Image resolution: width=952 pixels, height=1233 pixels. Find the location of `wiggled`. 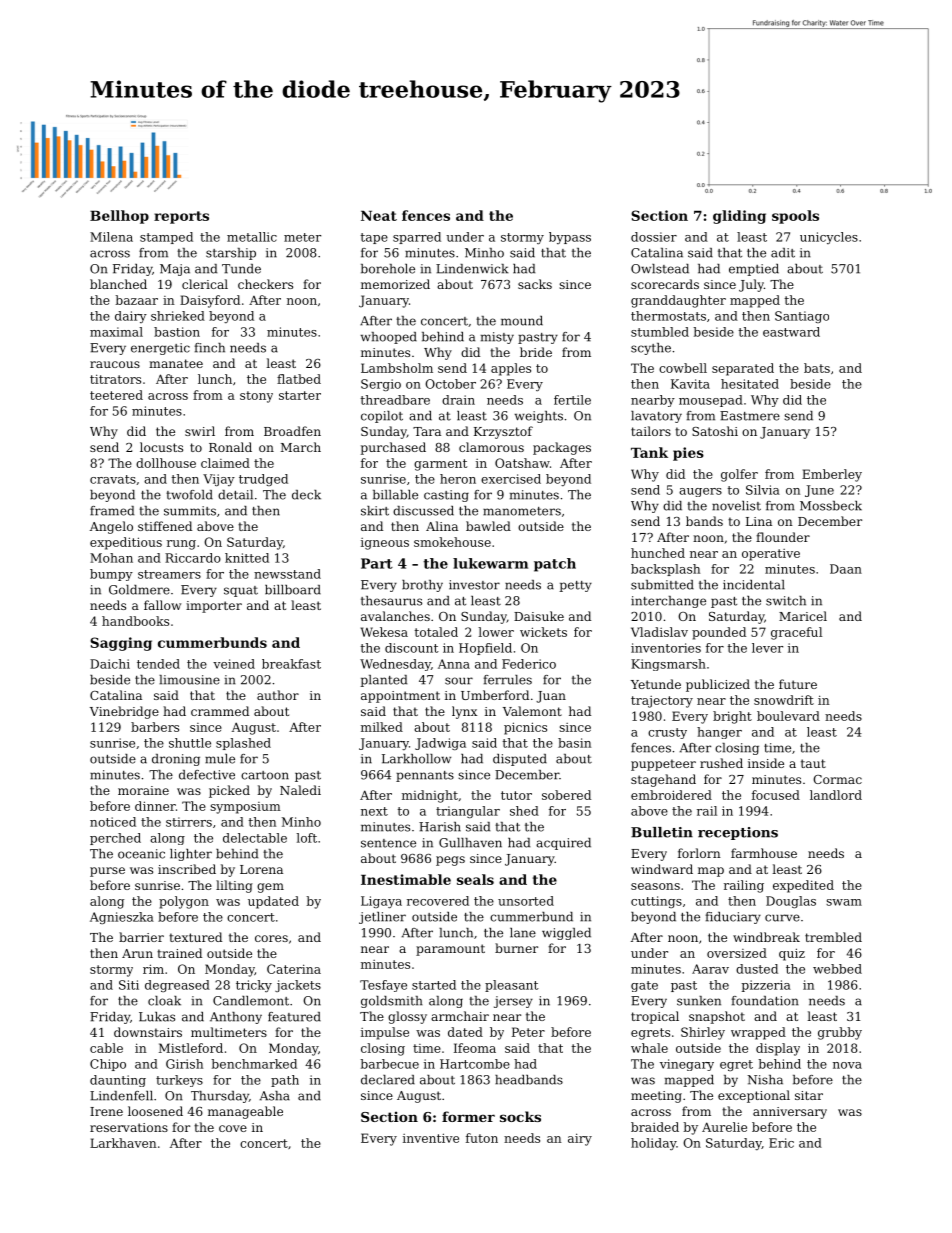

wiggled is located at coordinates (566, 934).
